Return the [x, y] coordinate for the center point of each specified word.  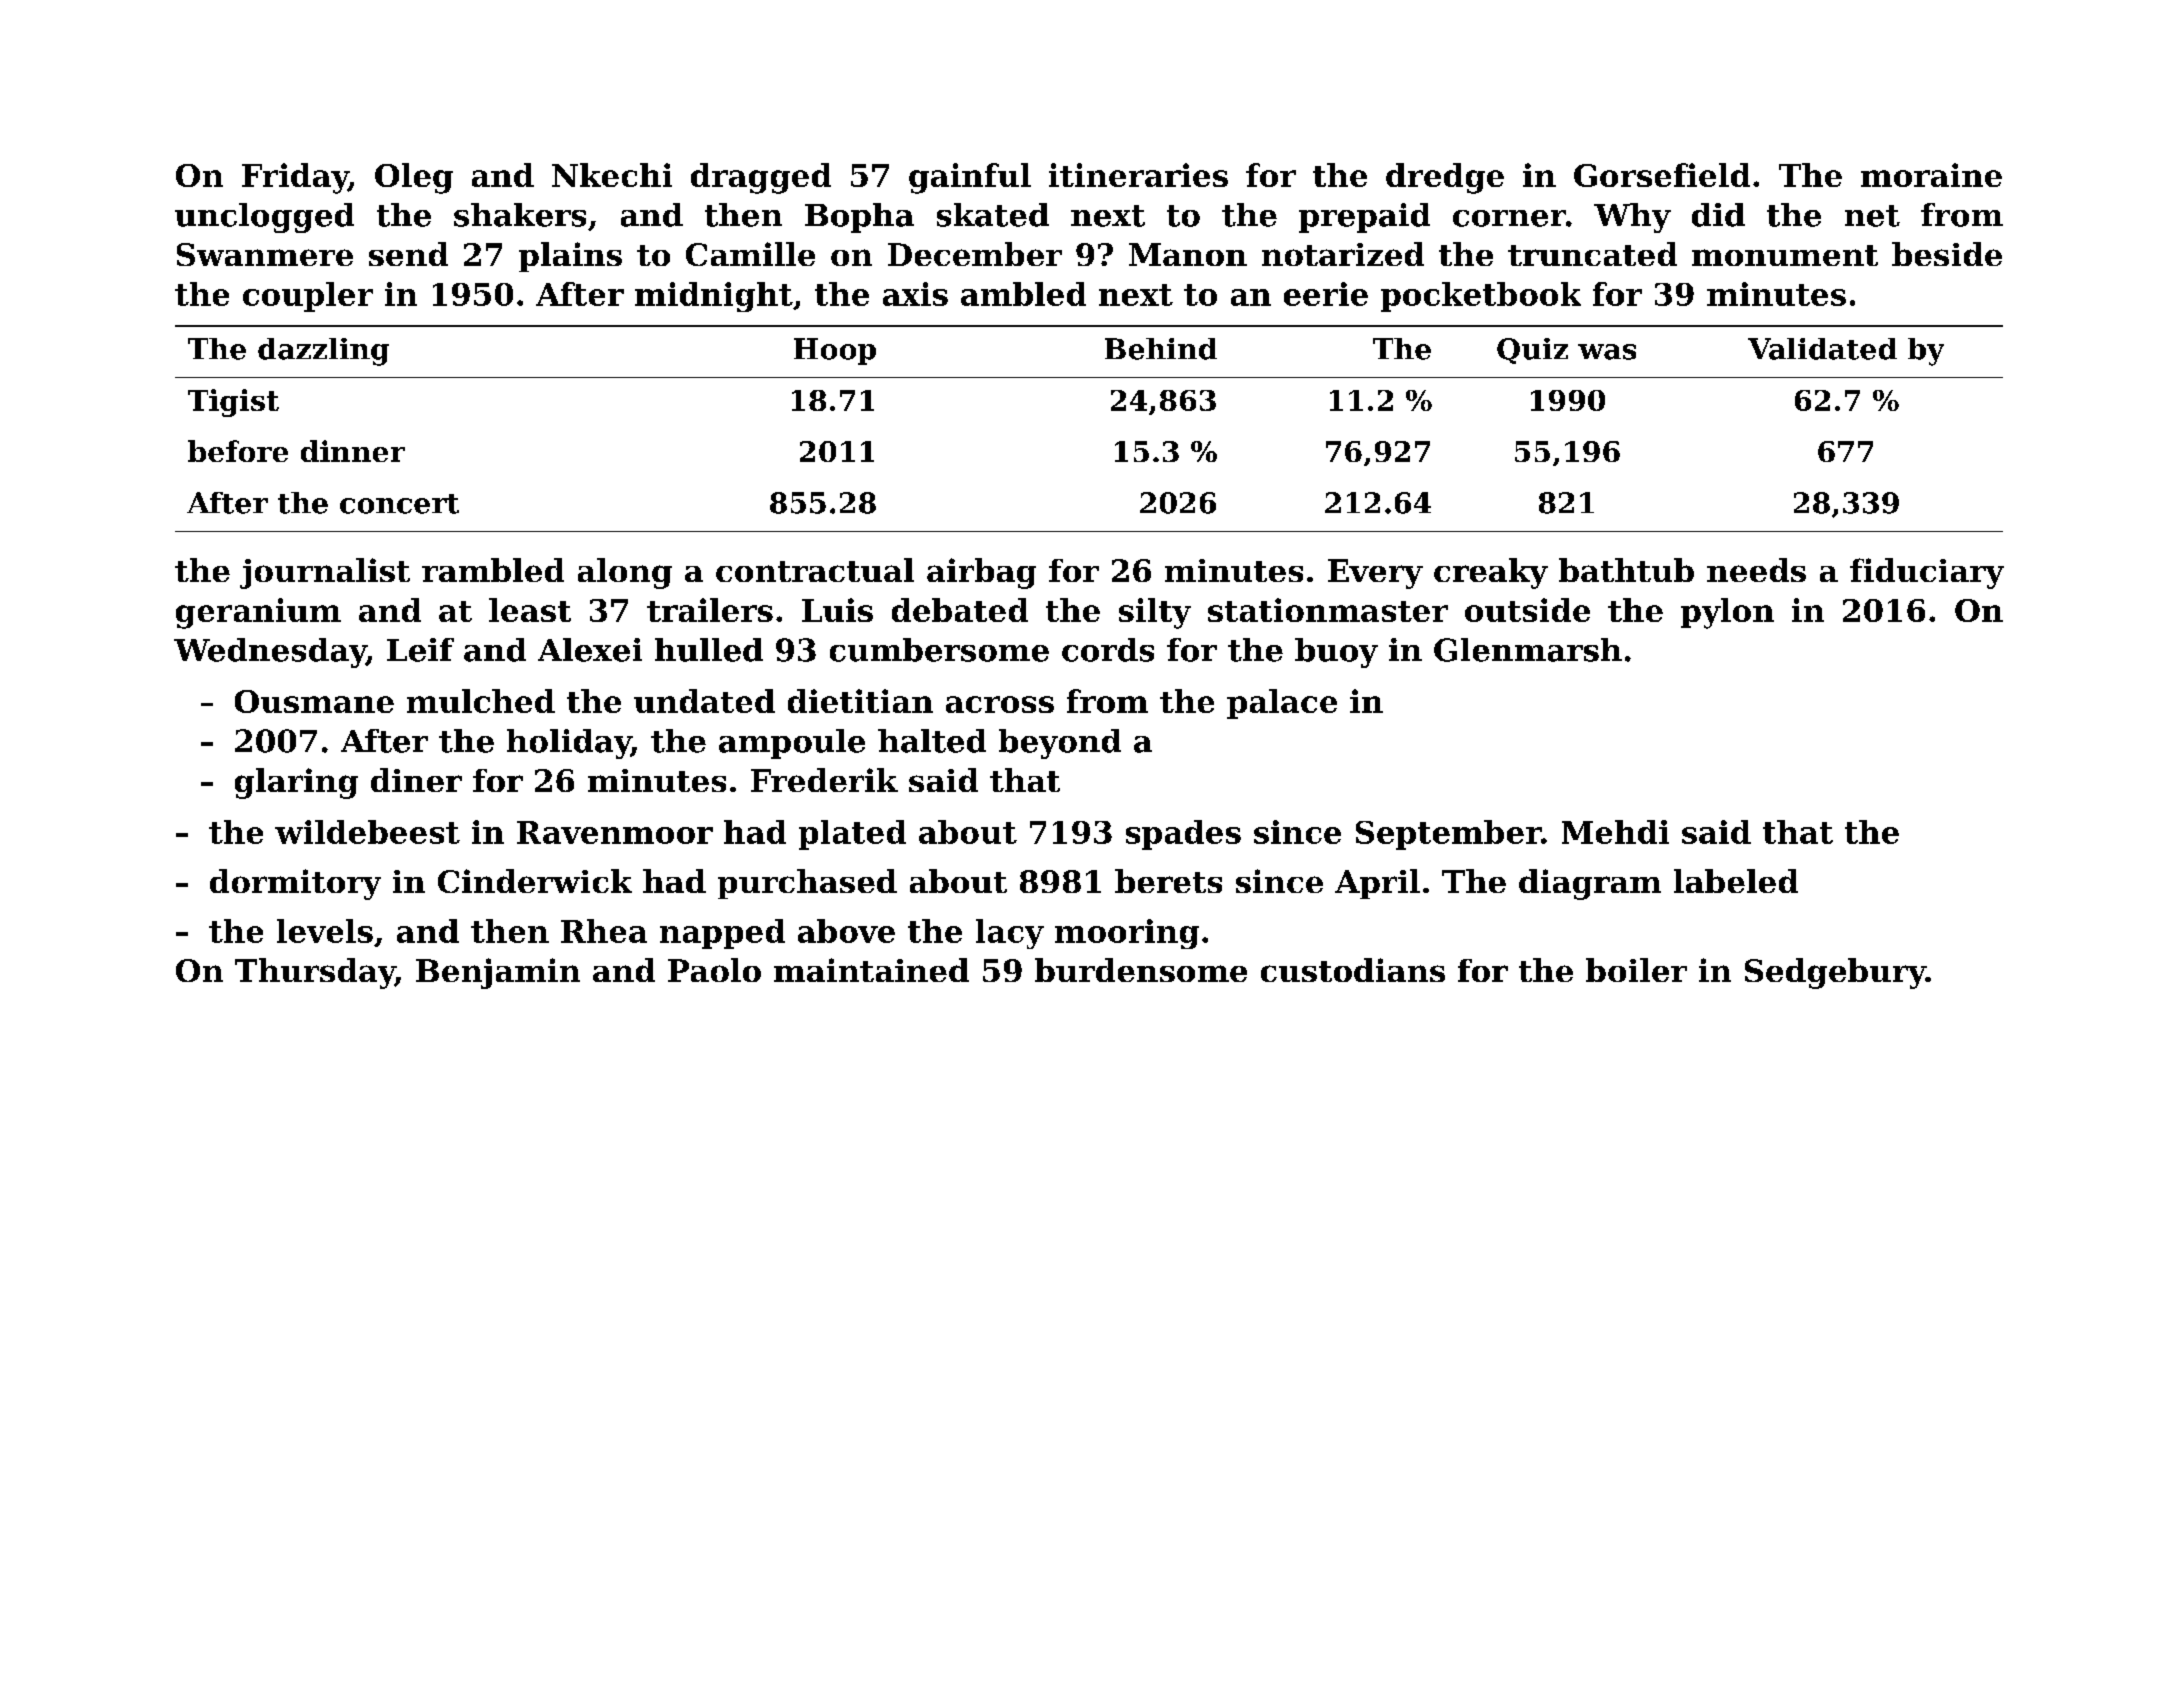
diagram [1590, 884]
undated [704, 701]
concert [399, 504]
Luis [837, 610]
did [1718, 215]
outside [1527, 610]
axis [915, 294]
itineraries [1138, 175]
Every [1375, 574]
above [846, 931]
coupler [308, 297]
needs [1756, 570]
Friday [295, 178]
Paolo [714, 970]
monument [1785, 255]
